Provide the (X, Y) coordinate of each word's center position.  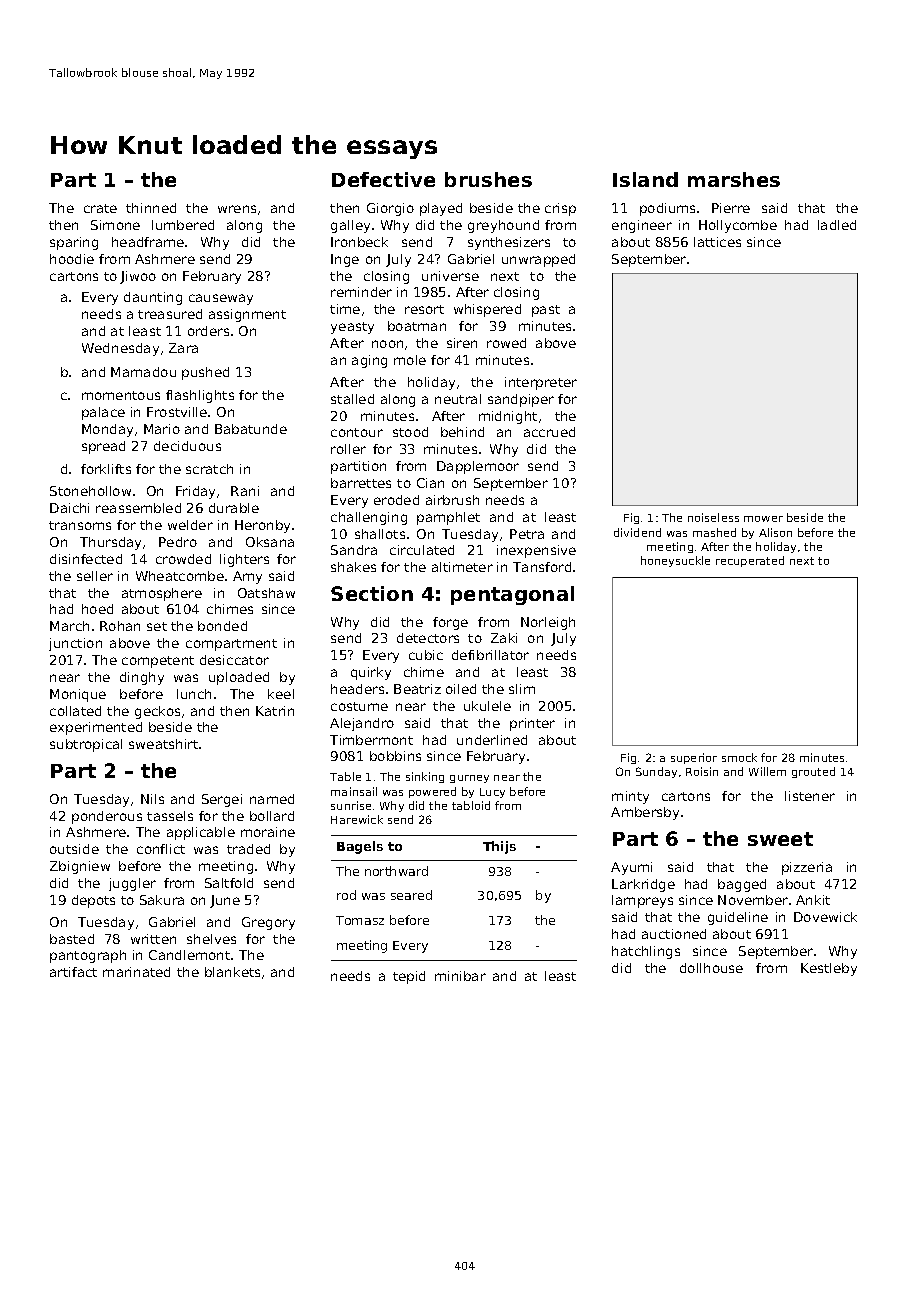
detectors (428, 638)
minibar (460, 976)
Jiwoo (138, 277)
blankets (232, 972)
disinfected (86, 559)
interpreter (541, 383)
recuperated (750, 561)
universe (450, 276)
